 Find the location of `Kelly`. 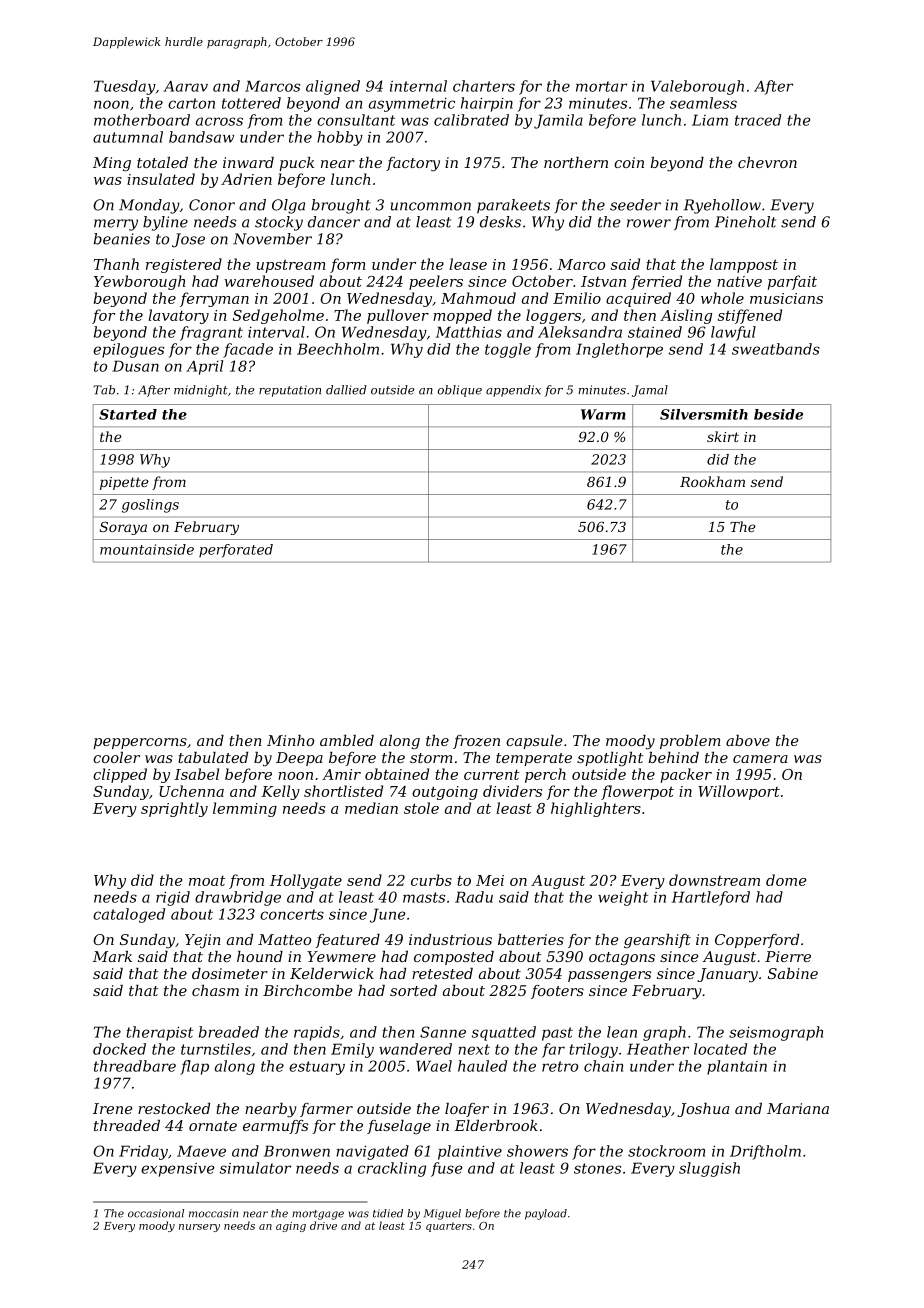

Kelly is located at coordinates (280, 792).
